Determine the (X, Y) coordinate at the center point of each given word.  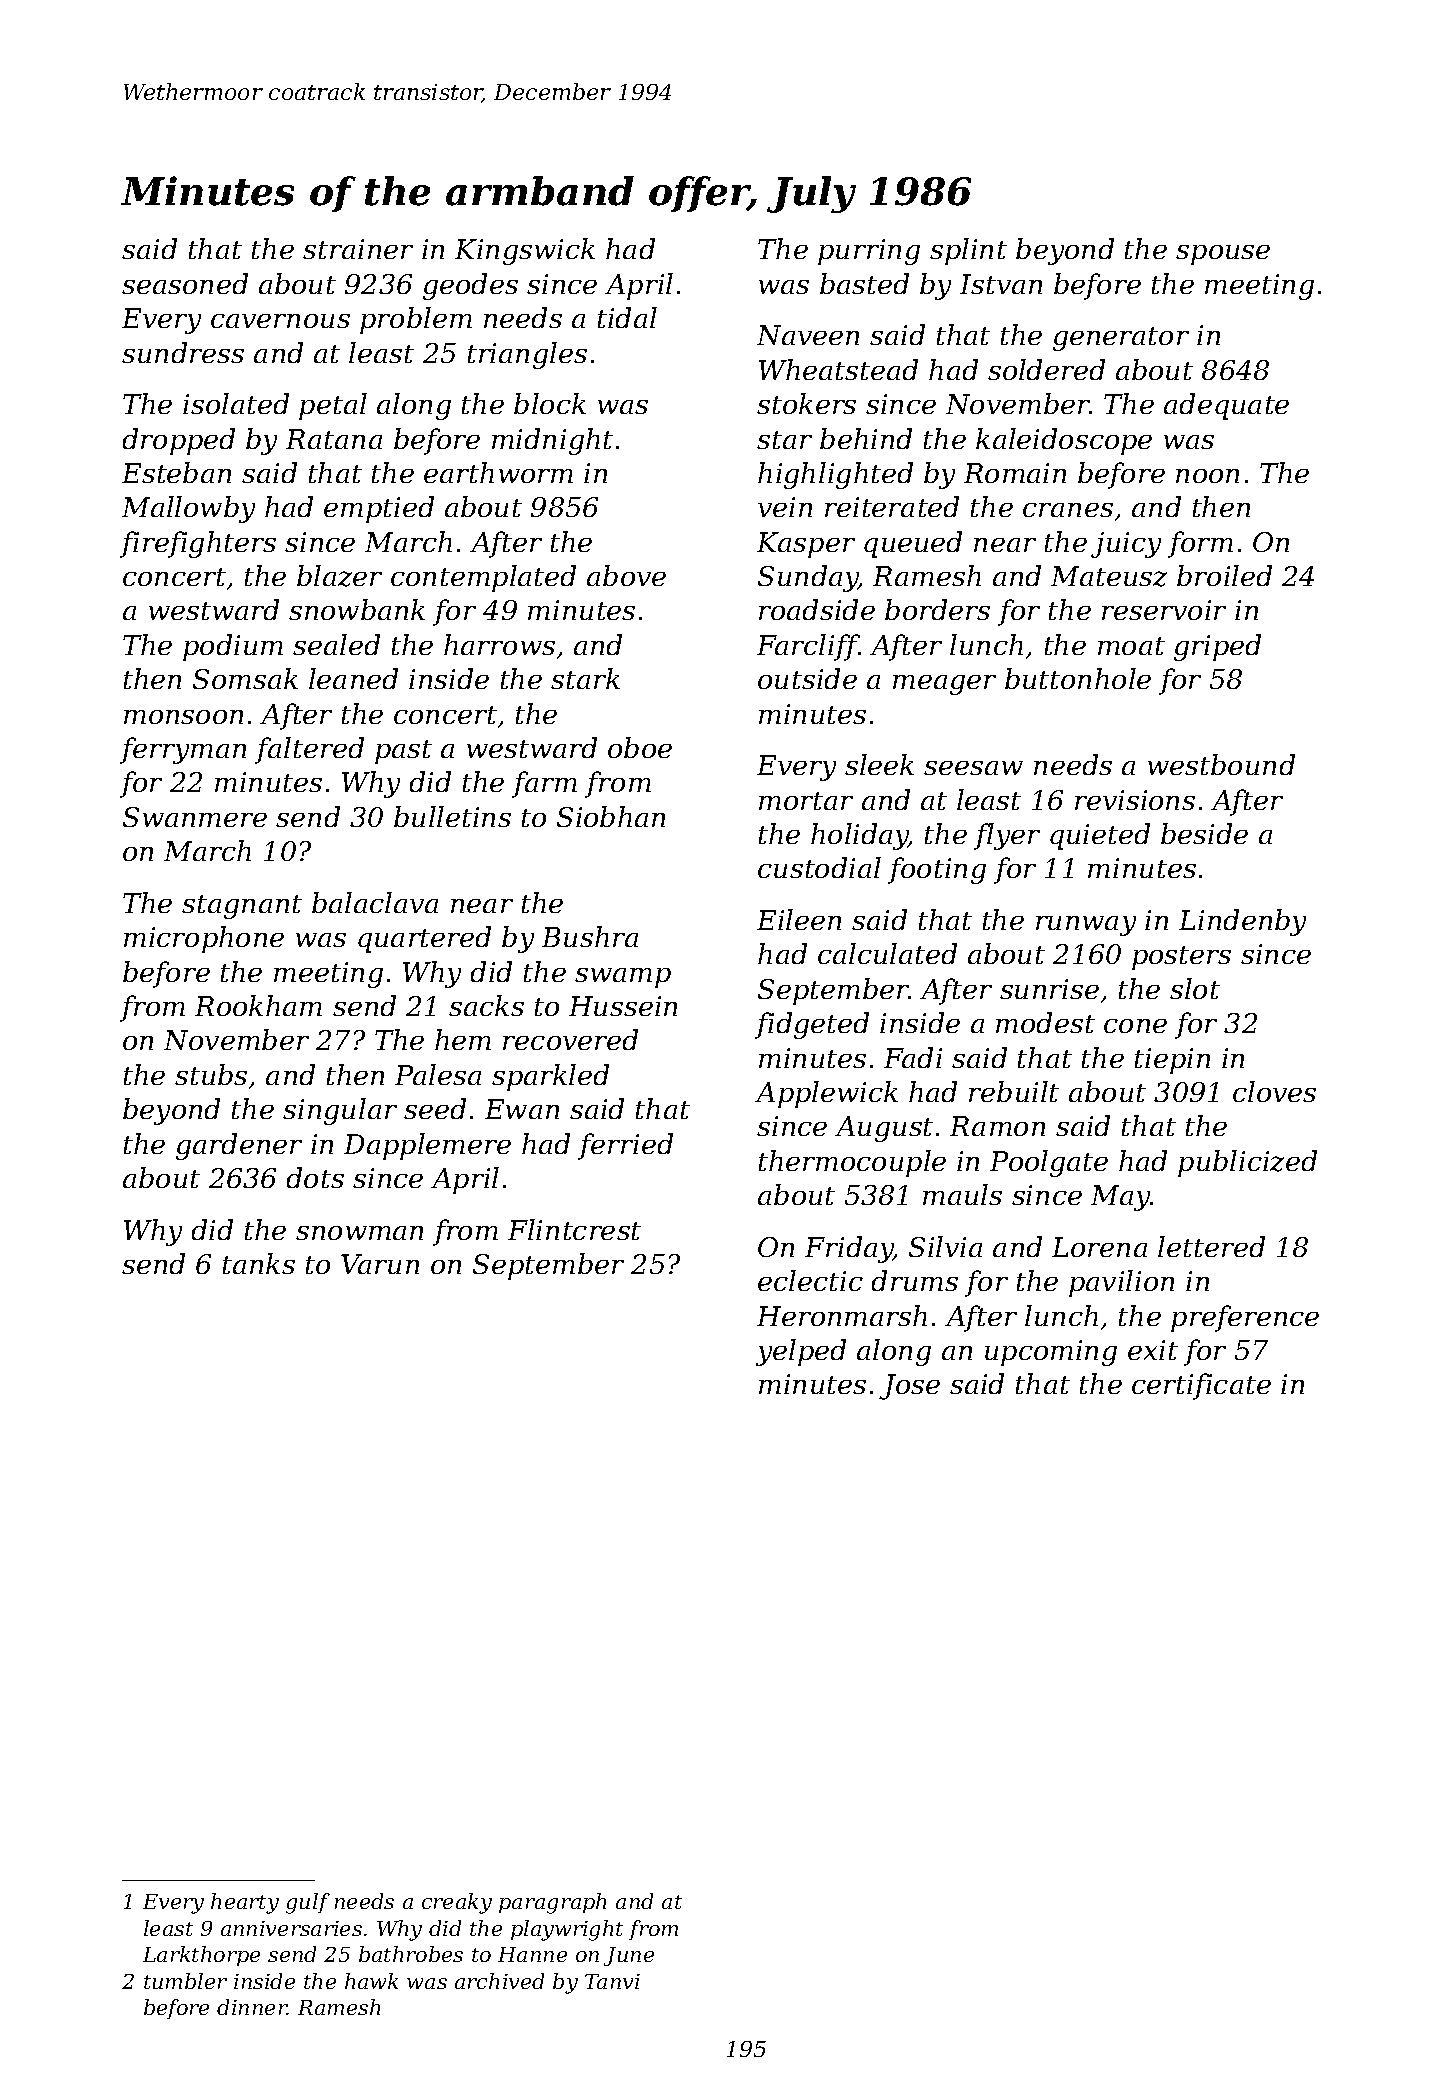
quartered (424, 939)
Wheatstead (838, 369)
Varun (380, 1264)
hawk (371, 1981)
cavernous (280, 321)
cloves (1274, 1091)
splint (968, 251)
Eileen (799, 919)
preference (1245, 1318)
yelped (801, 1352)
